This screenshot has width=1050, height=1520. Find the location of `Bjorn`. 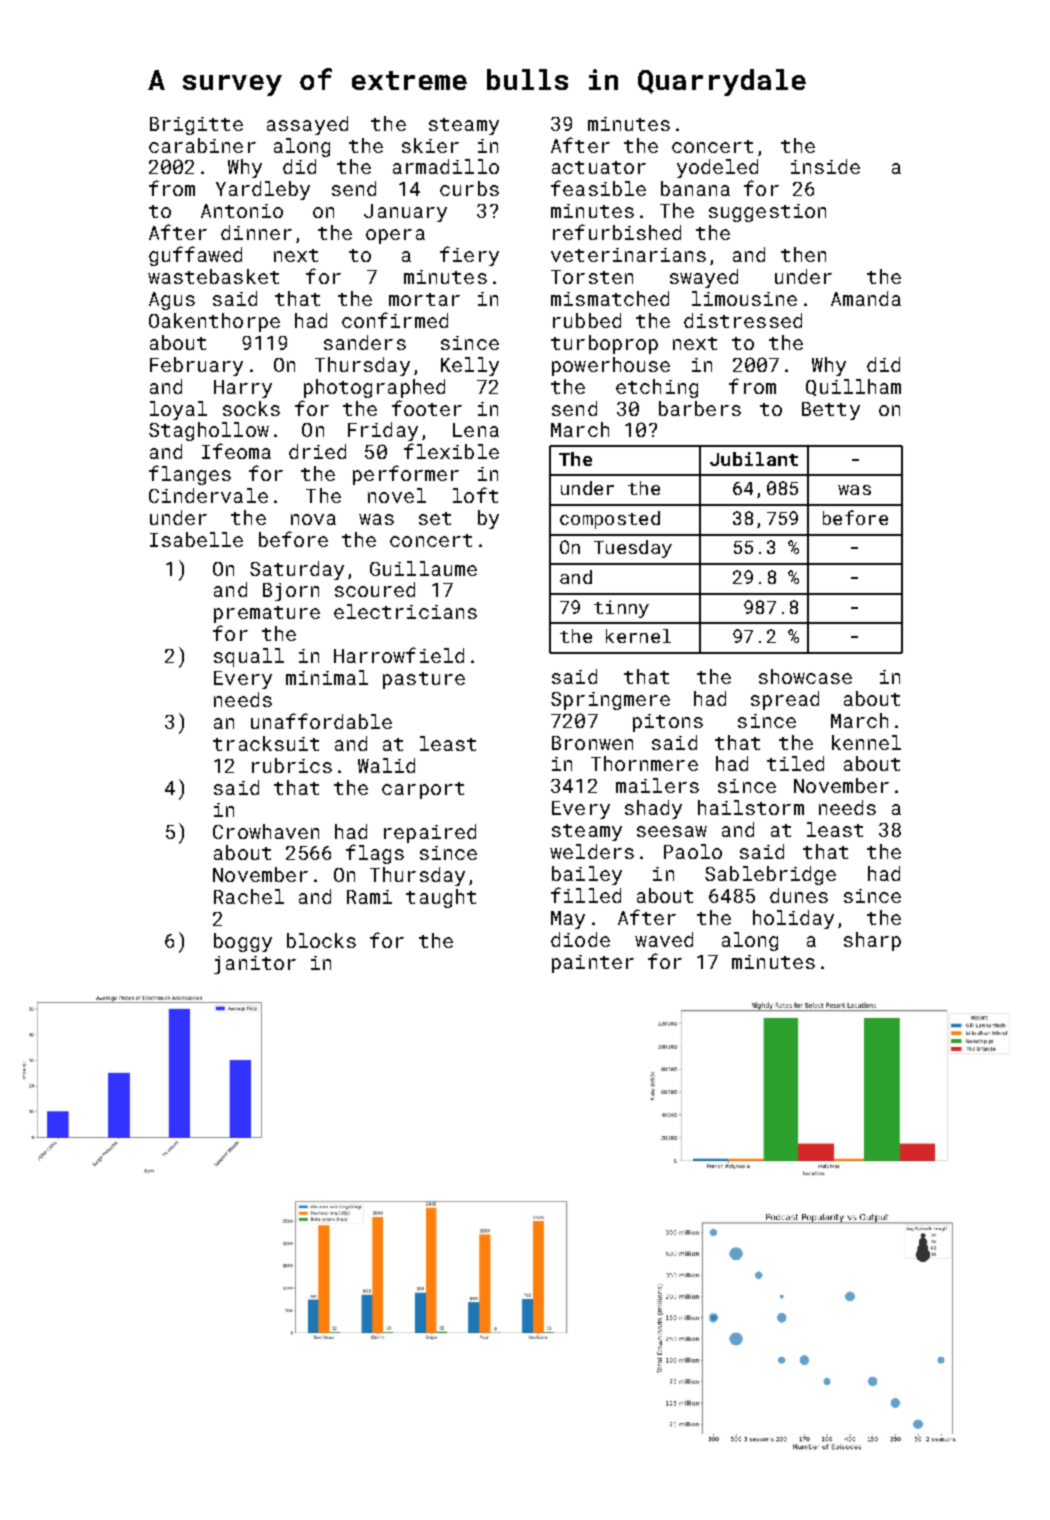

Bjorn is located at coordinates (291, 592).
